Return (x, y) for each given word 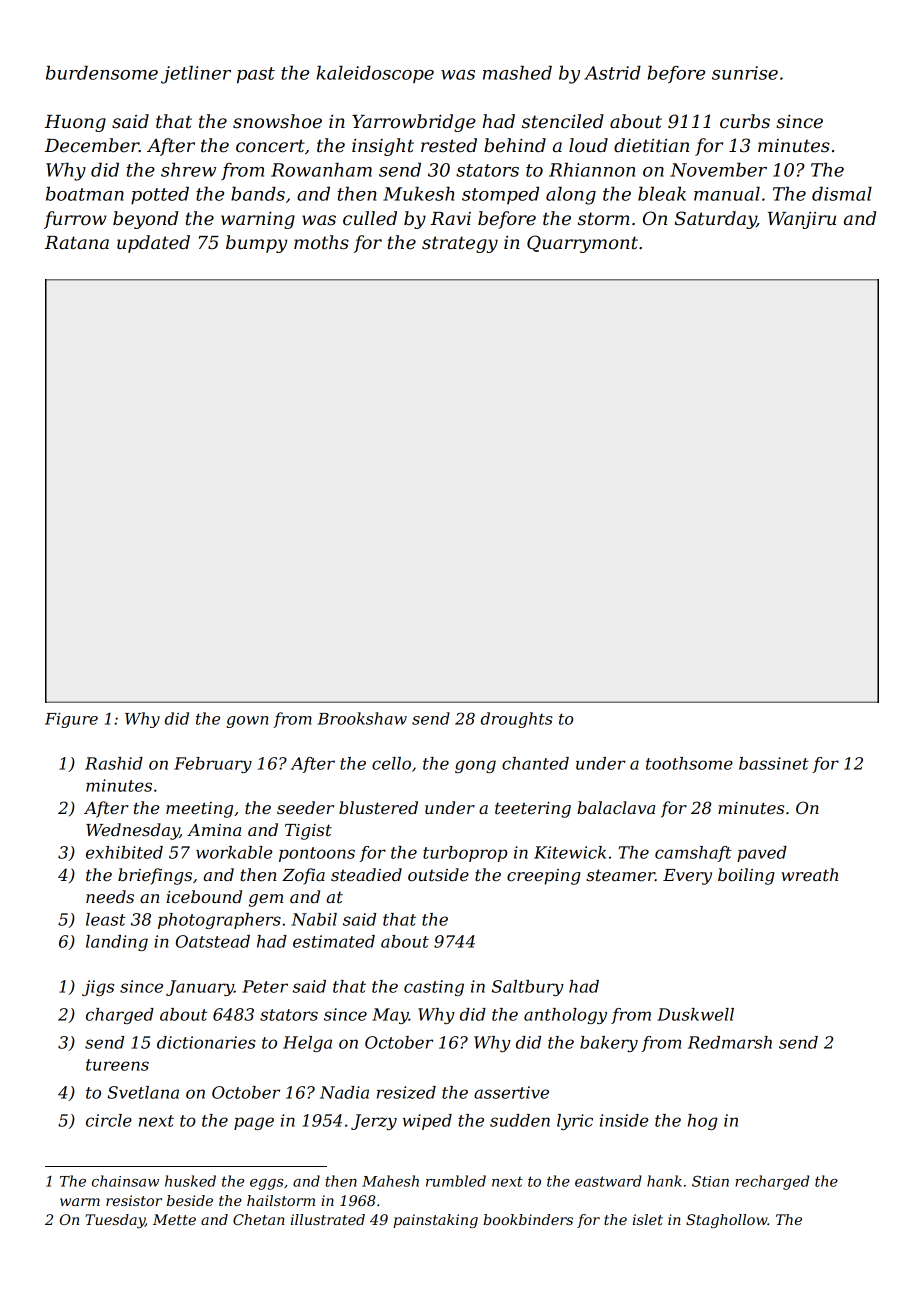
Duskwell (695, 1014)
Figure (71, 720)
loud (588, 145)
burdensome (102, 72)
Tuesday (115, 1221)
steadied (366, 874)
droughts (517, 720)
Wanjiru (802, 220)
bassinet (774, 763)
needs (110, 896)
